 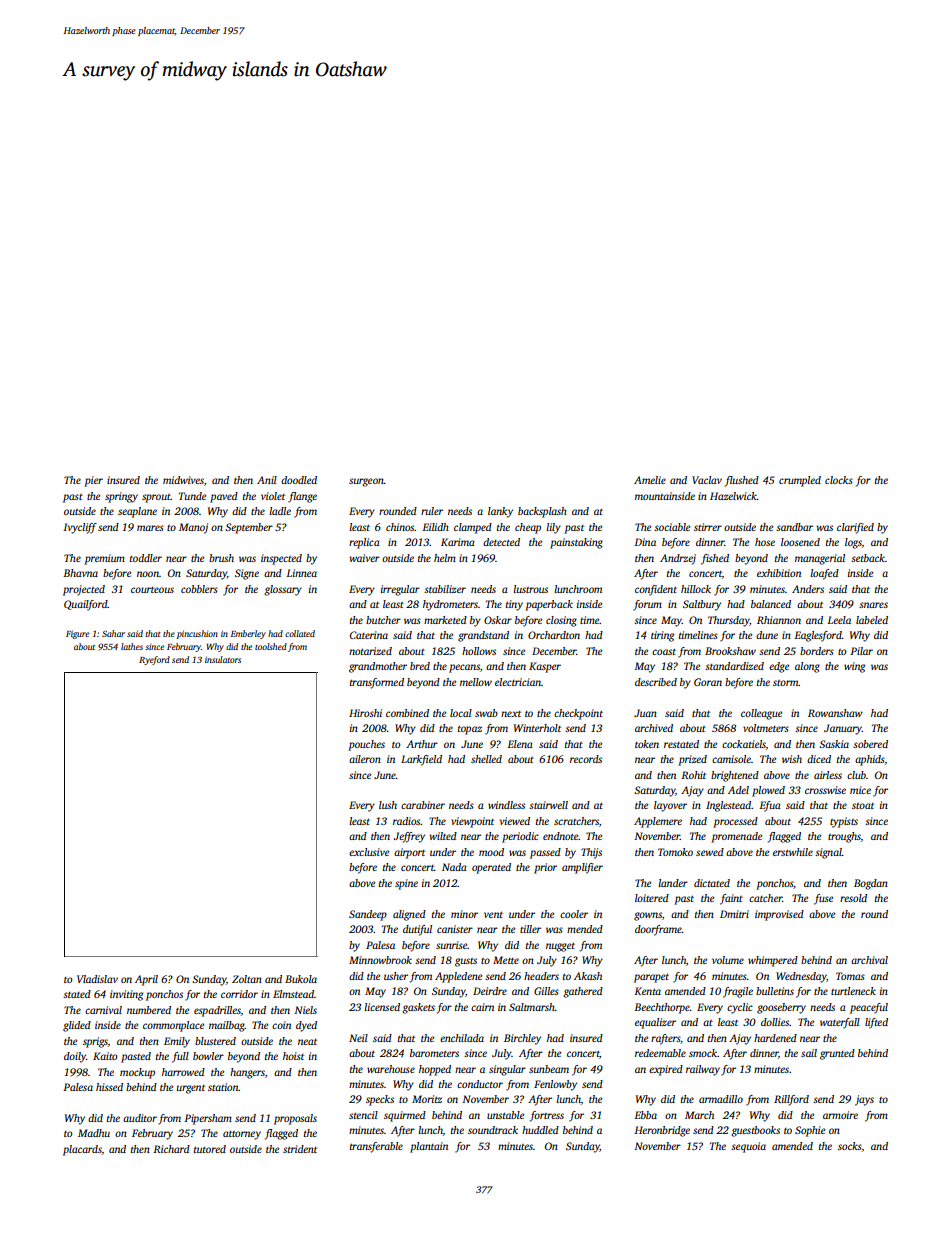 I want to click on surgeon, so click(x=366, y=482).
